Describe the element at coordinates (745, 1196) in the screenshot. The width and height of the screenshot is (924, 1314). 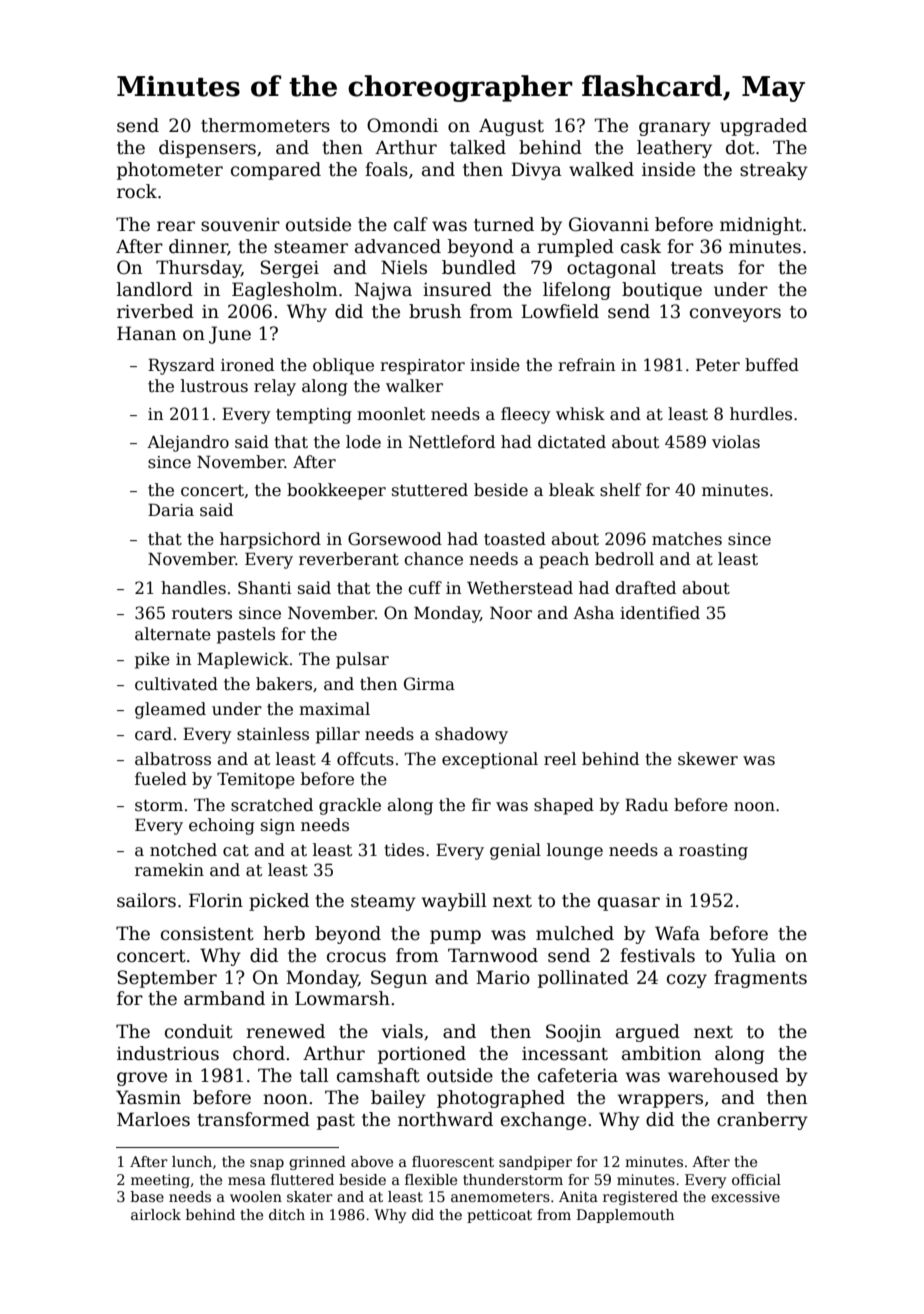
I see `excessive` at that location.
